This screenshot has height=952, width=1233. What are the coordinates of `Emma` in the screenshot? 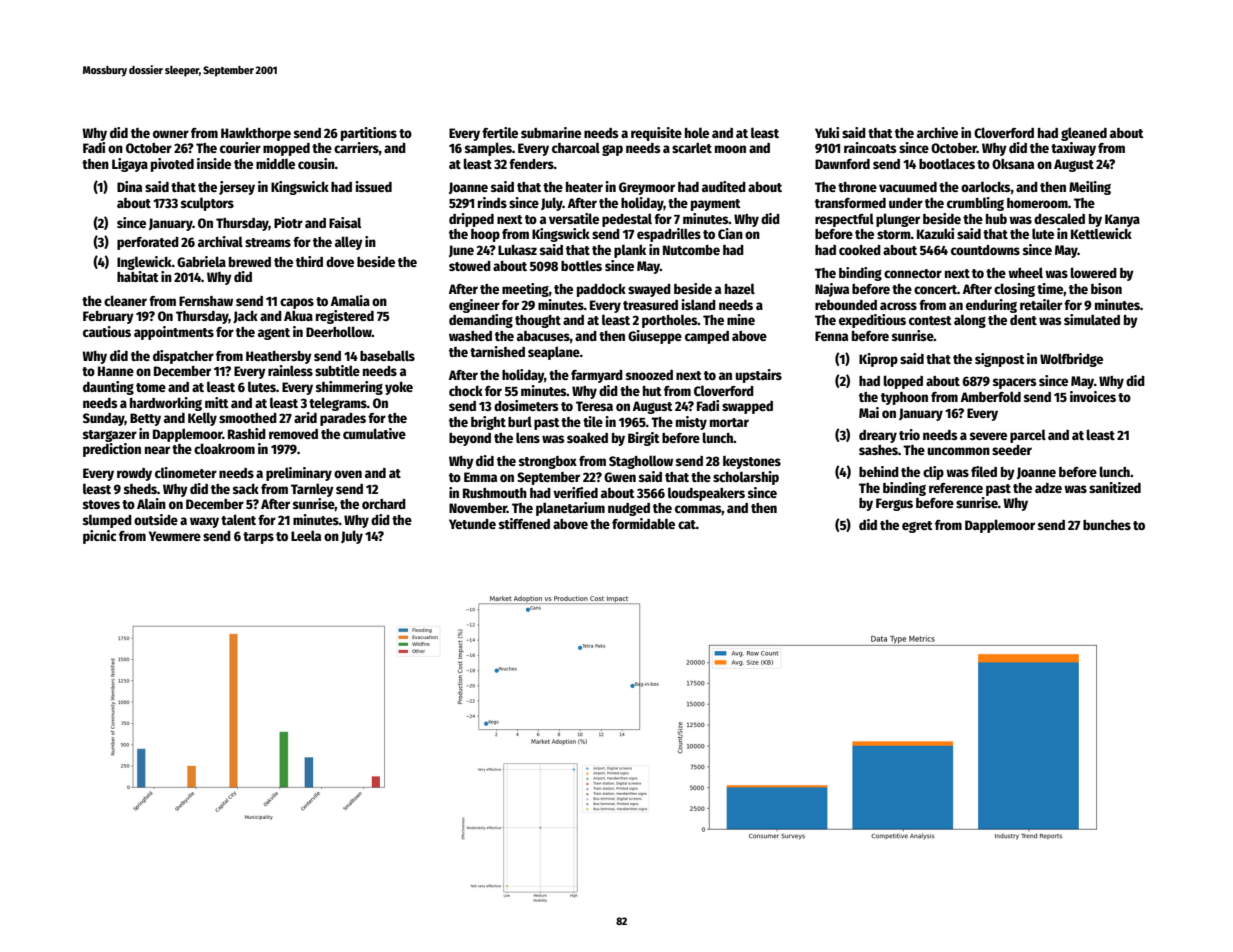 It's located at (480, 477).
